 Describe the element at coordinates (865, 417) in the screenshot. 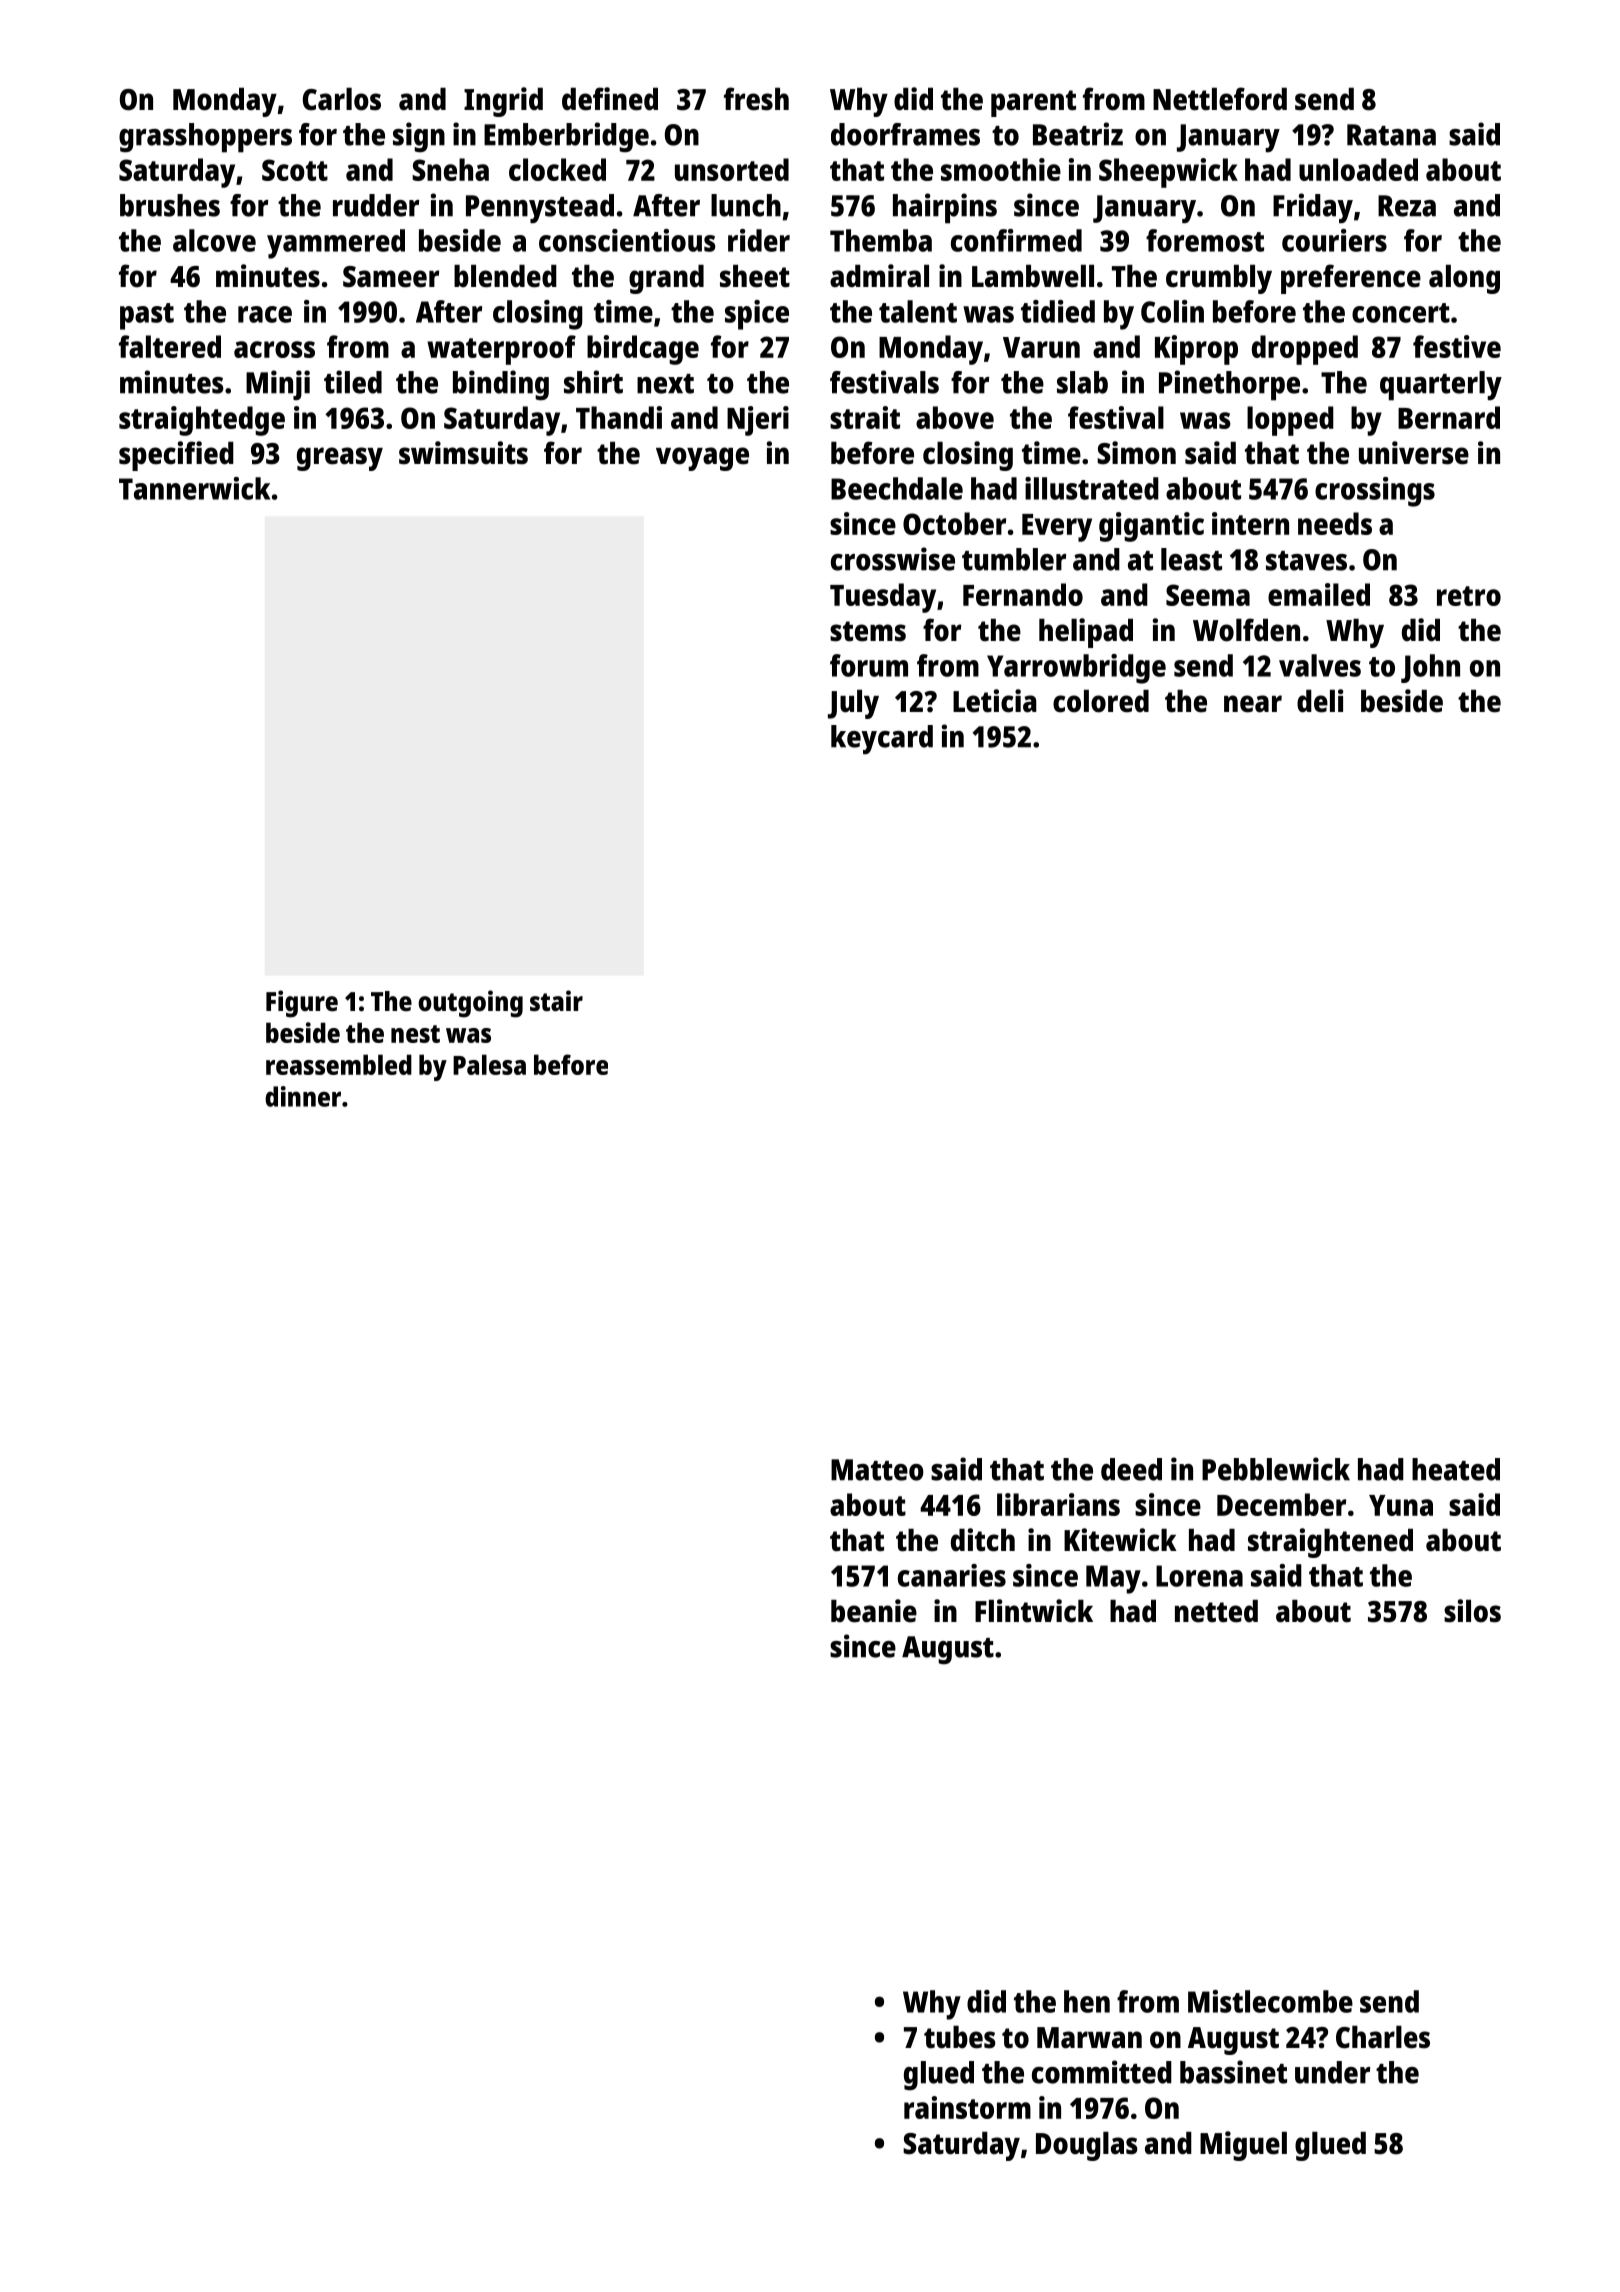

I see `strait` at that location.
